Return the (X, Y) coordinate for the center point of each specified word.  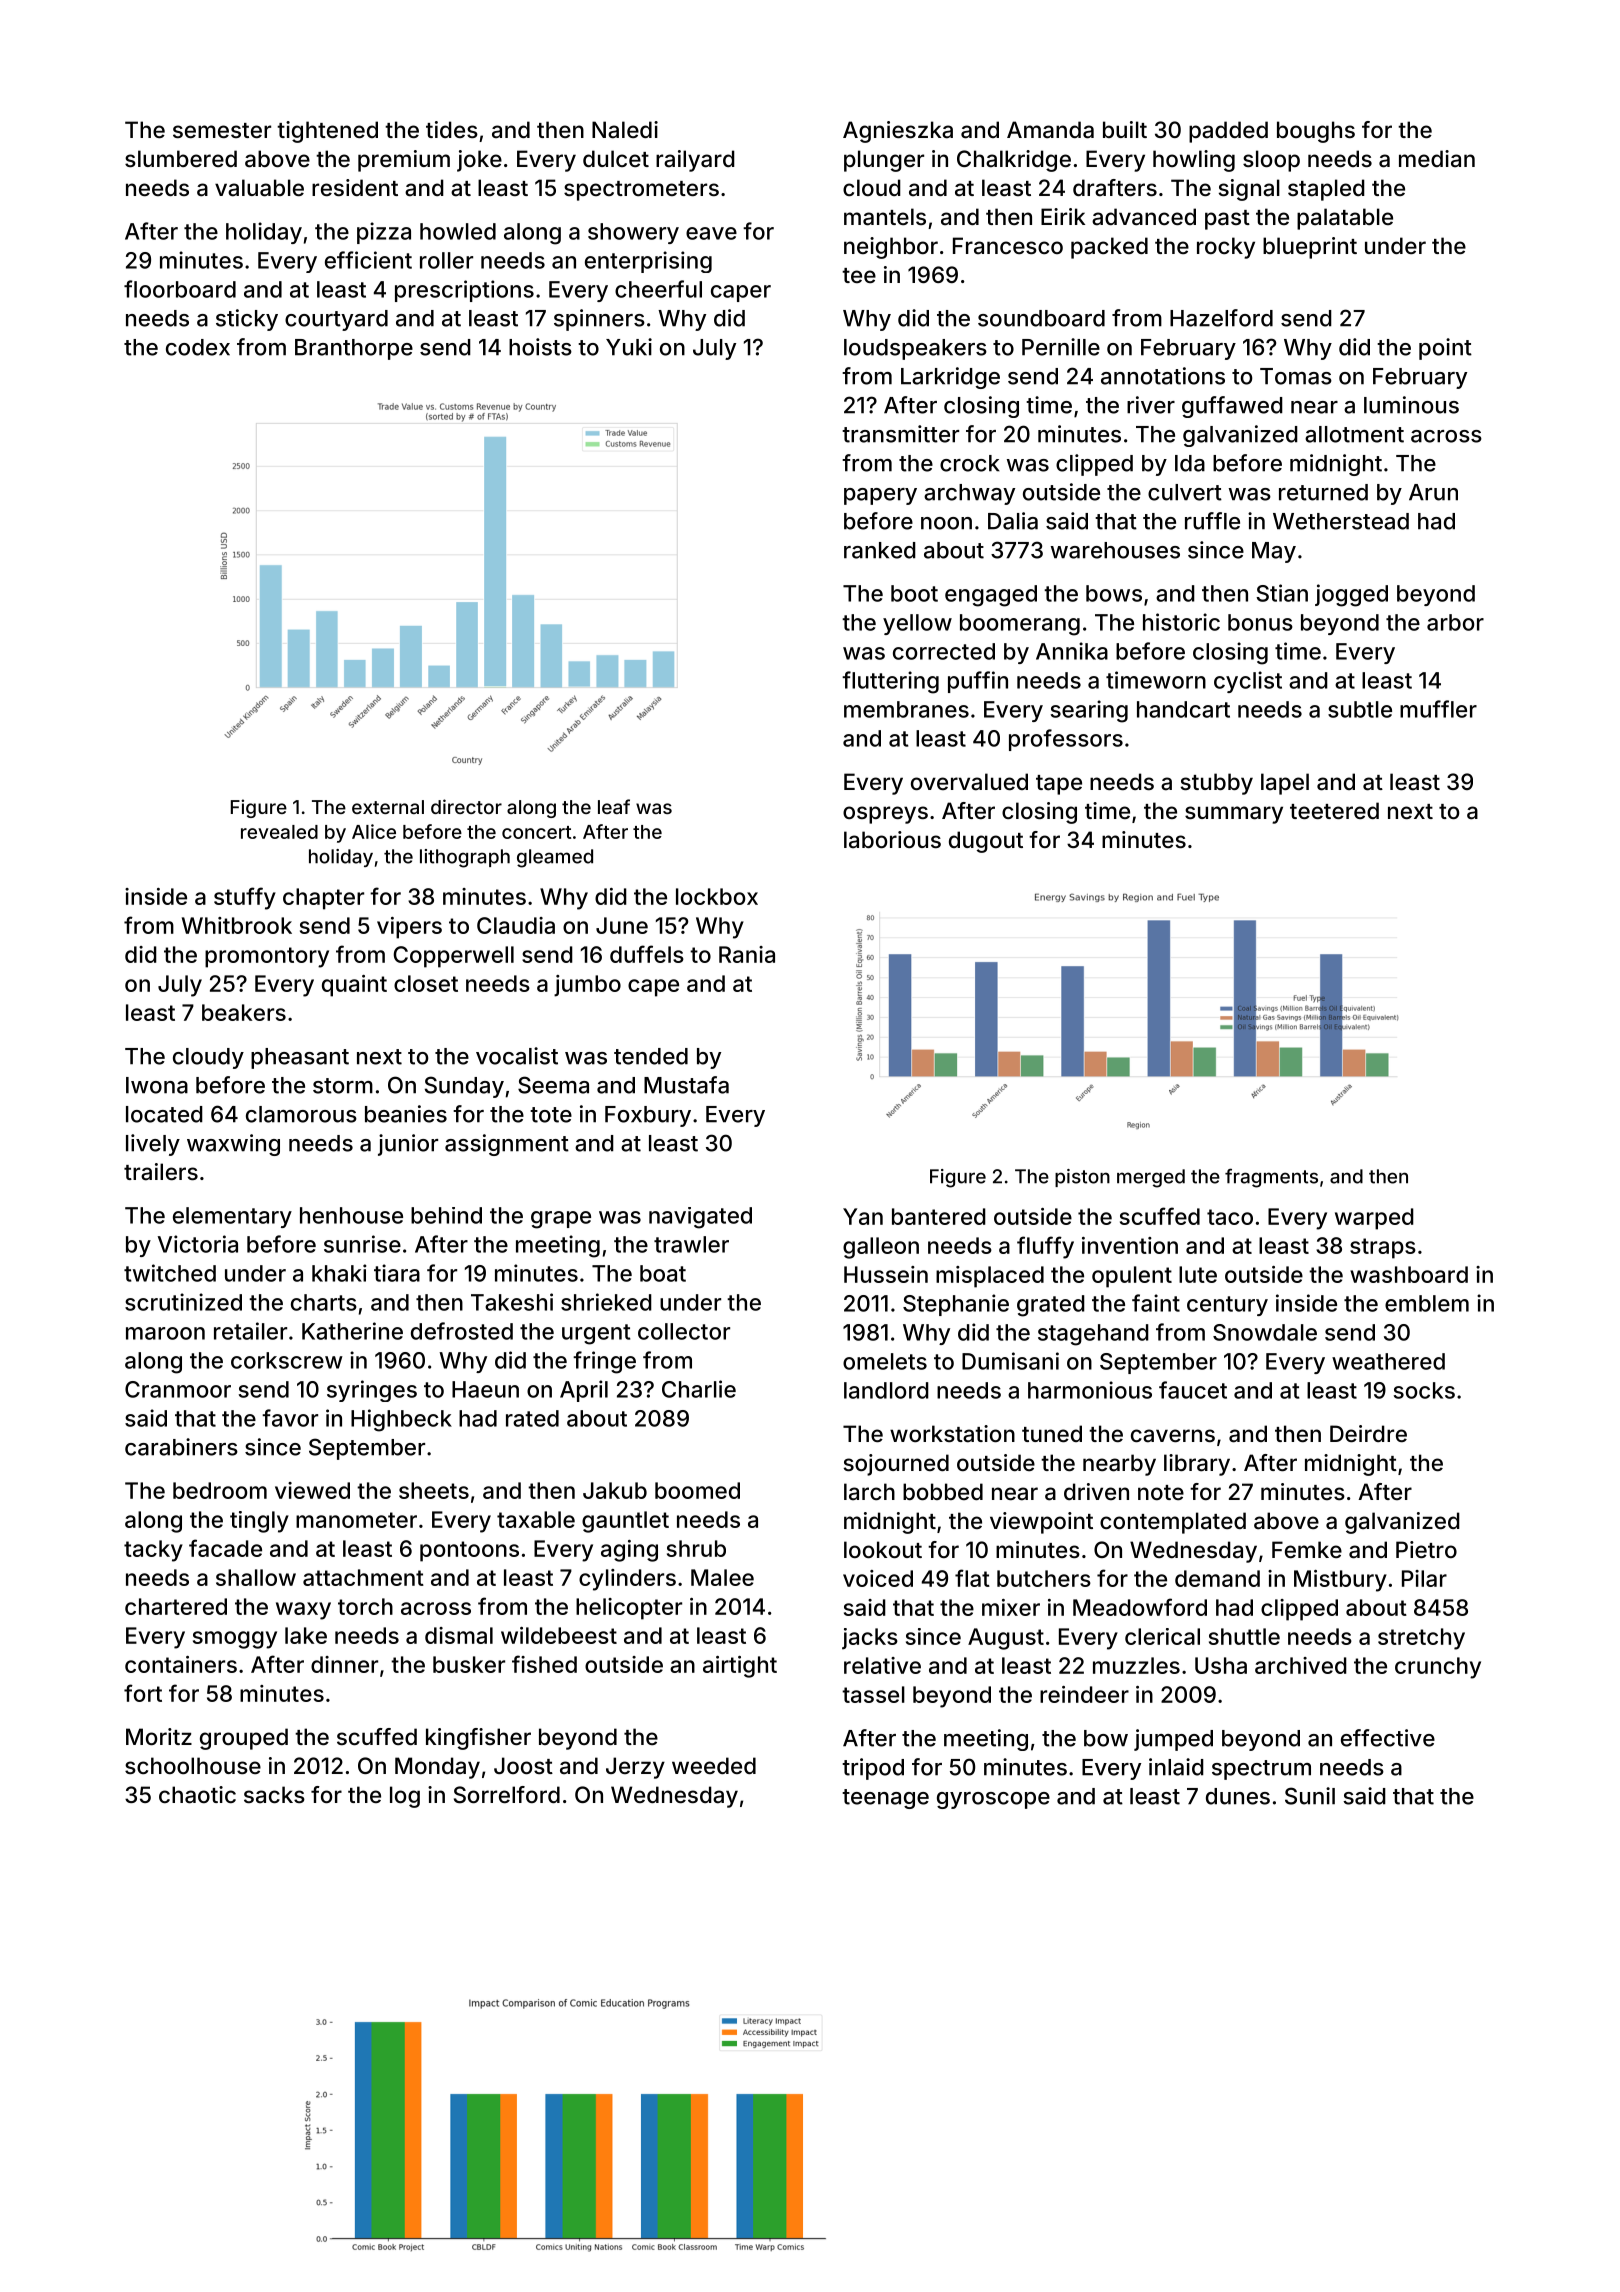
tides (452, 129)
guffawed (1232, 407)
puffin (978, 682)
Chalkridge (1014, 161)
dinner (344, 1664)
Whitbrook (237, 925)
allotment (1354, 434)
